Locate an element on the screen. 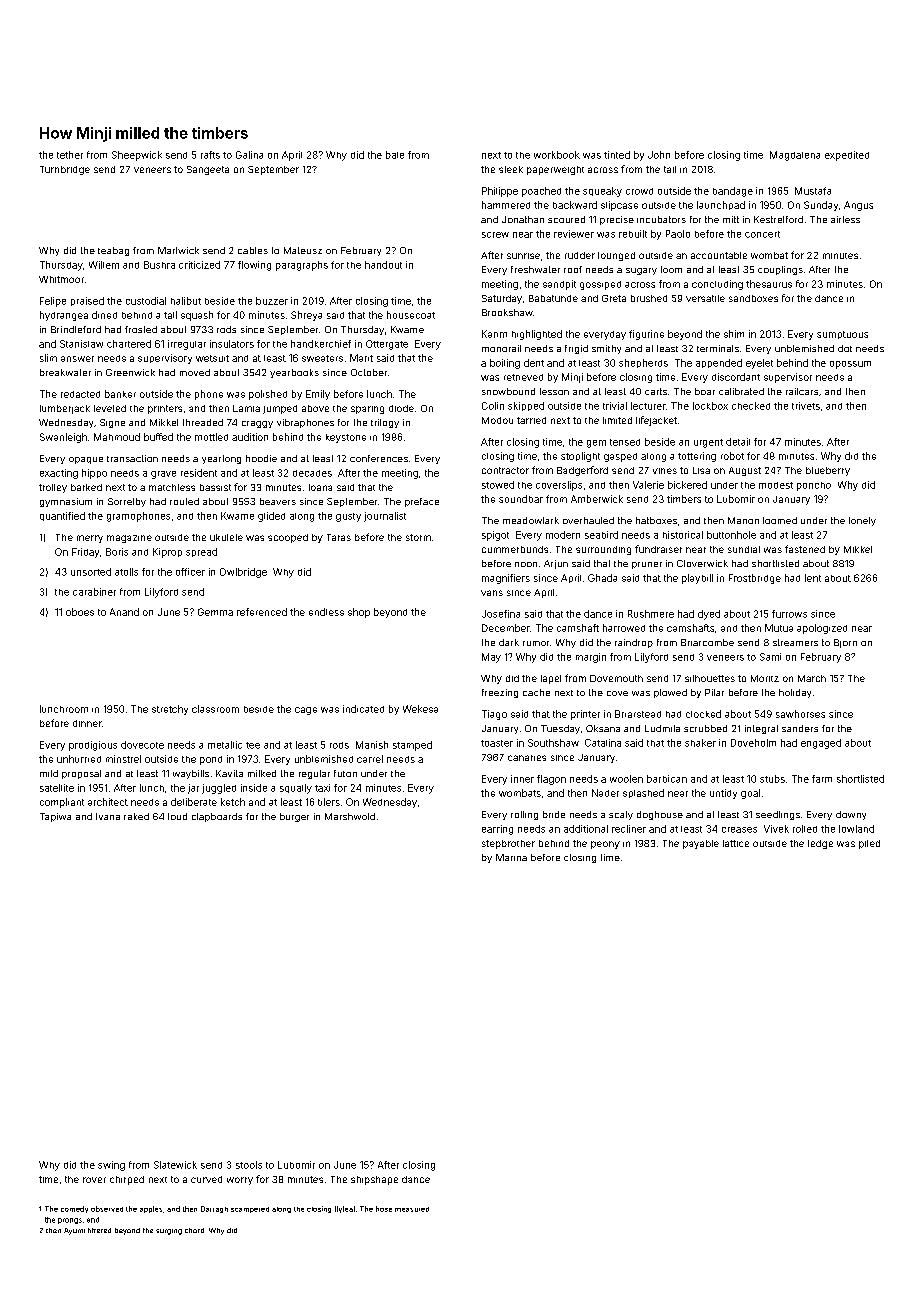 This screenshot has height=1308, width=924. Slatewick is located at coordinates (175, 1165).
